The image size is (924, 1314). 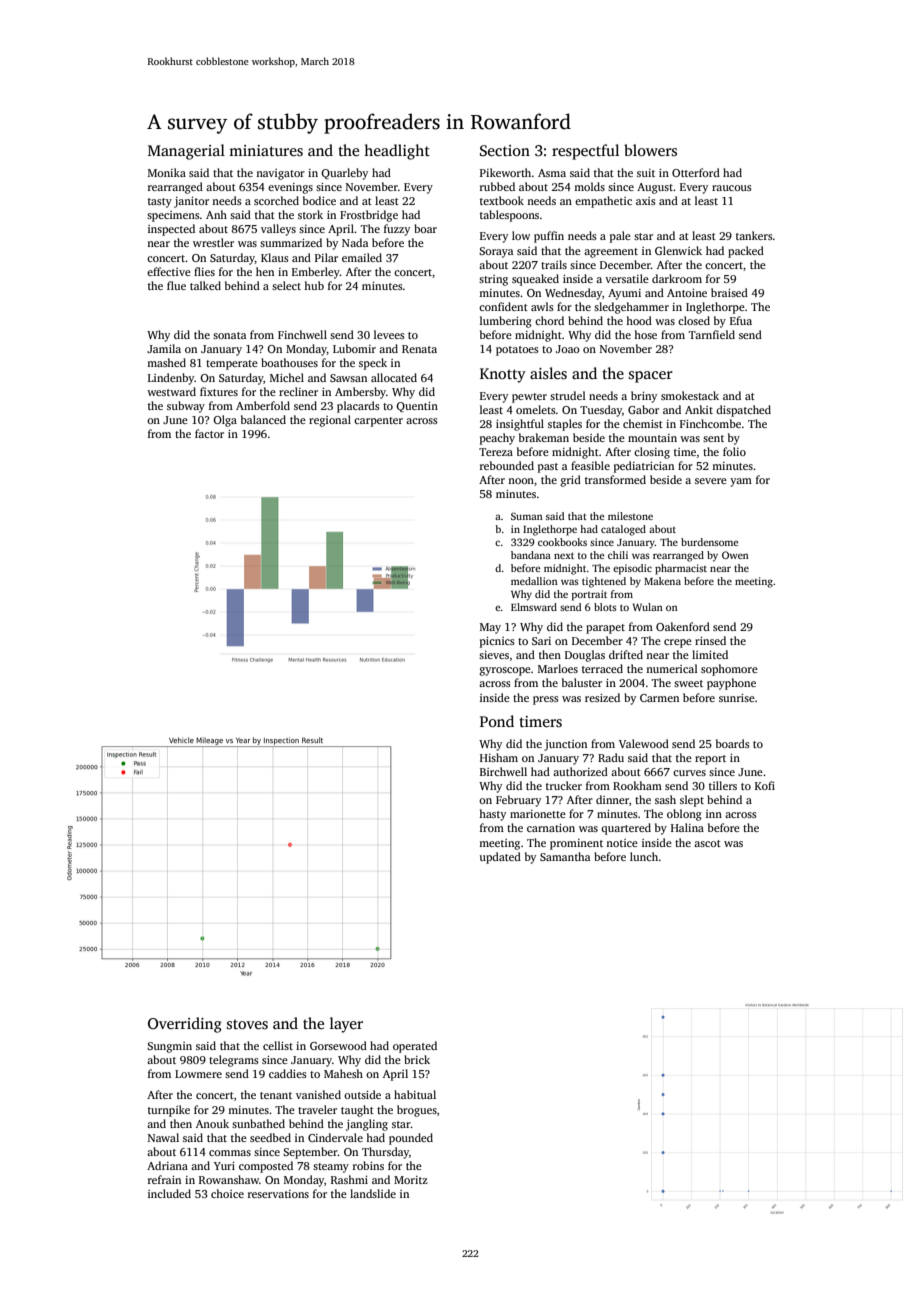 I want to click on layer, so click(x=346, y=1025).
